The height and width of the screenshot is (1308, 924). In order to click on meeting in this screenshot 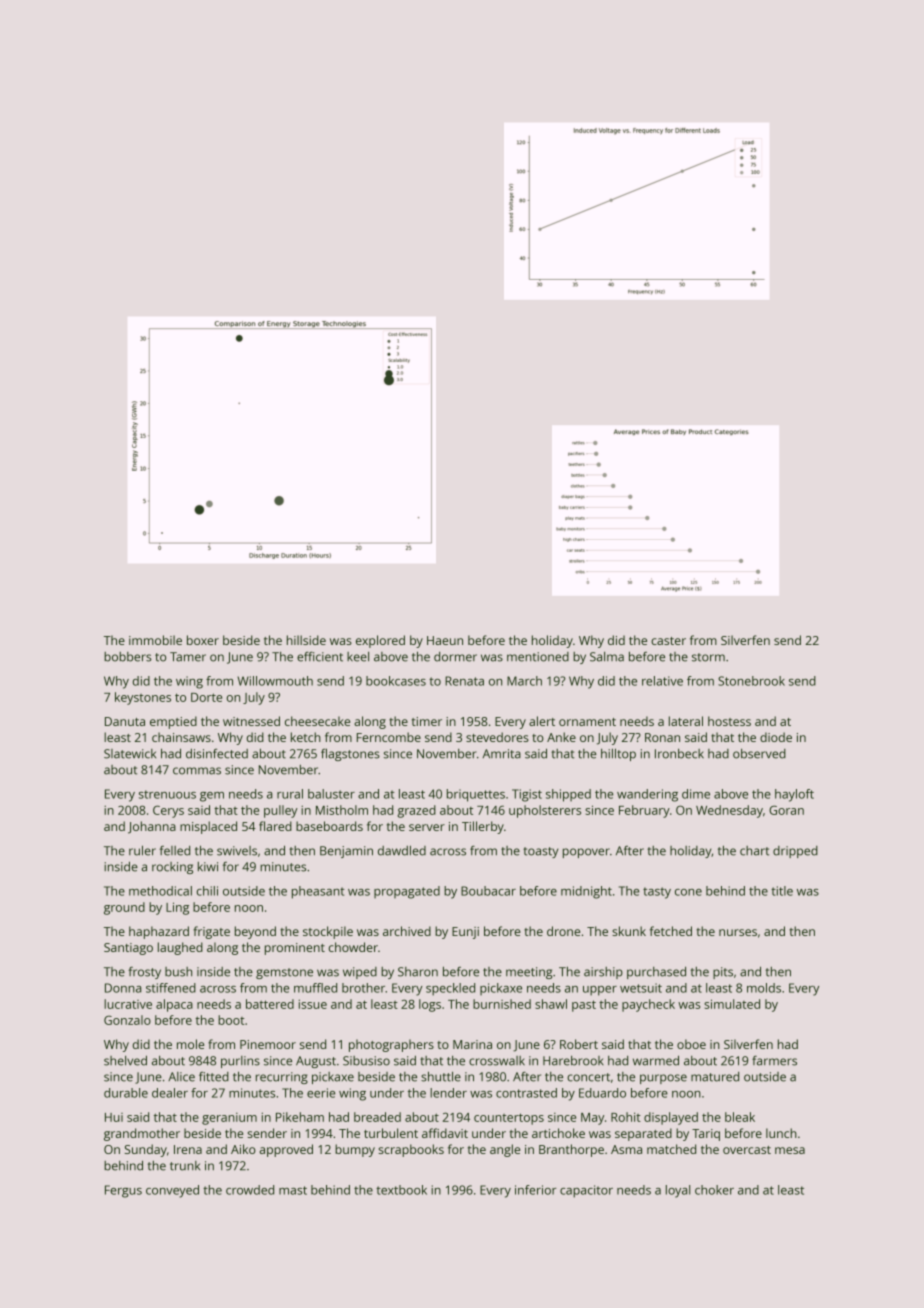, I will do `click(529, 973)`.
